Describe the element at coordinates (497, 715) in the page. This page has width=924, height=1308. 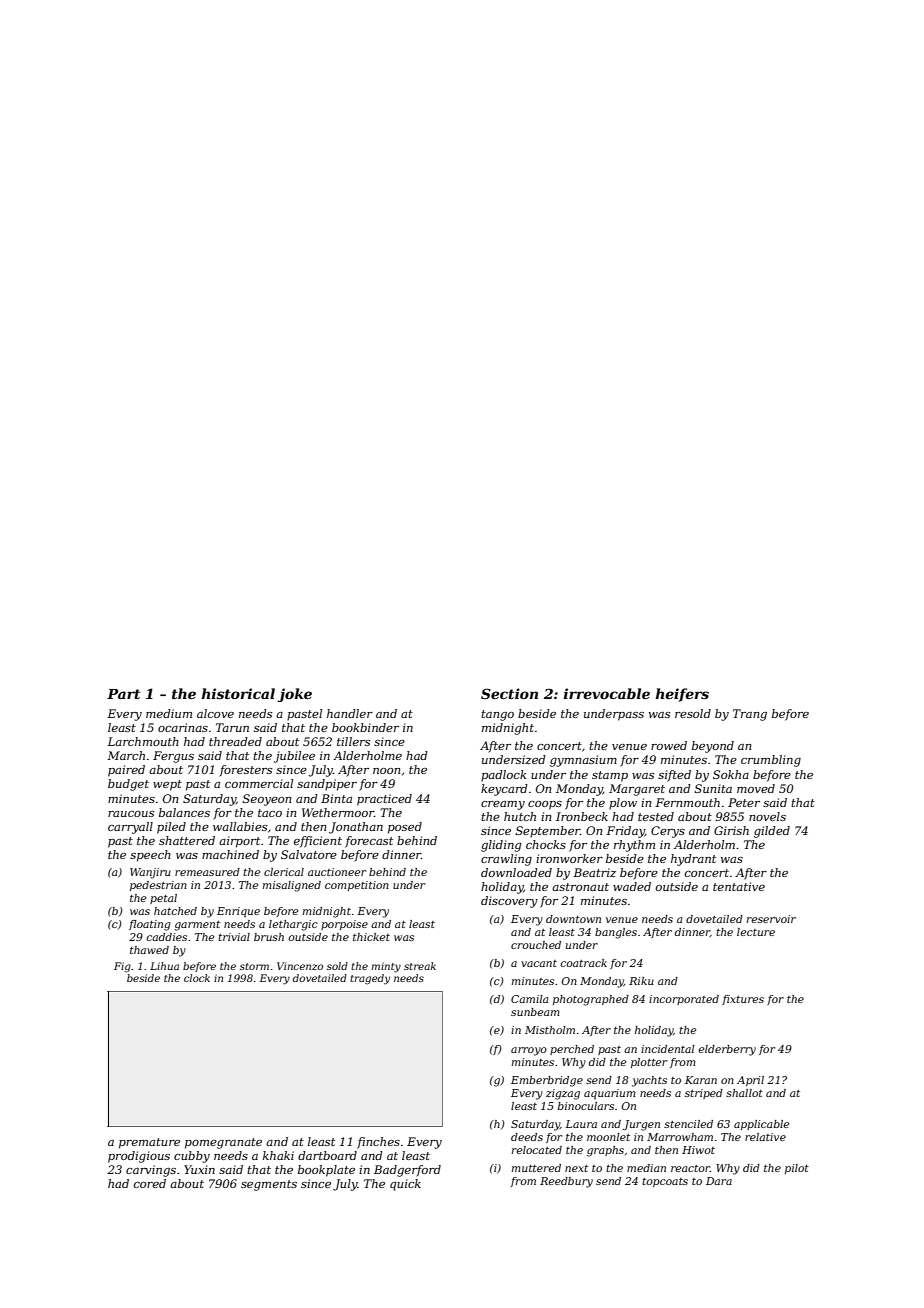
I see `tango` at that location.
